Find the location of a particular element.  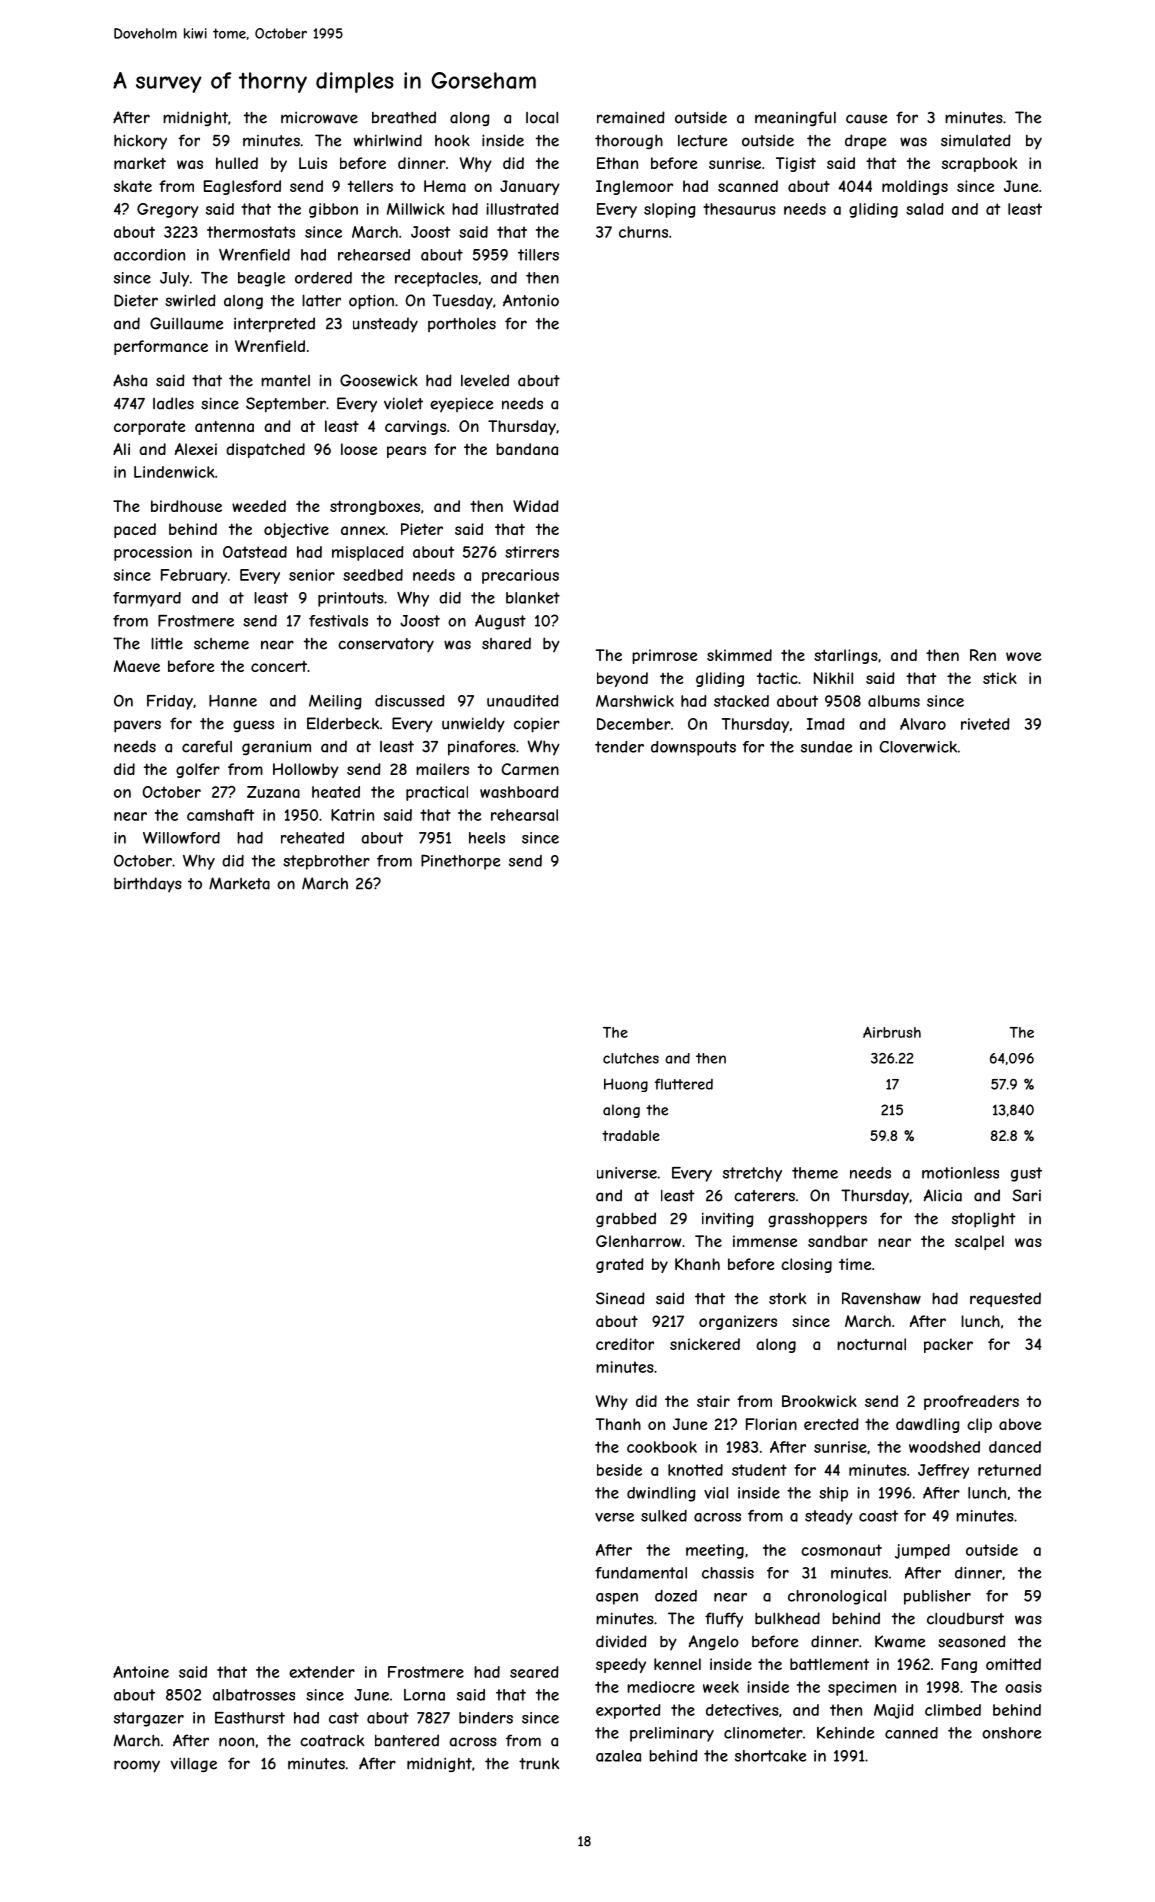

Easthurst is located at coordinates (250, 1718).
